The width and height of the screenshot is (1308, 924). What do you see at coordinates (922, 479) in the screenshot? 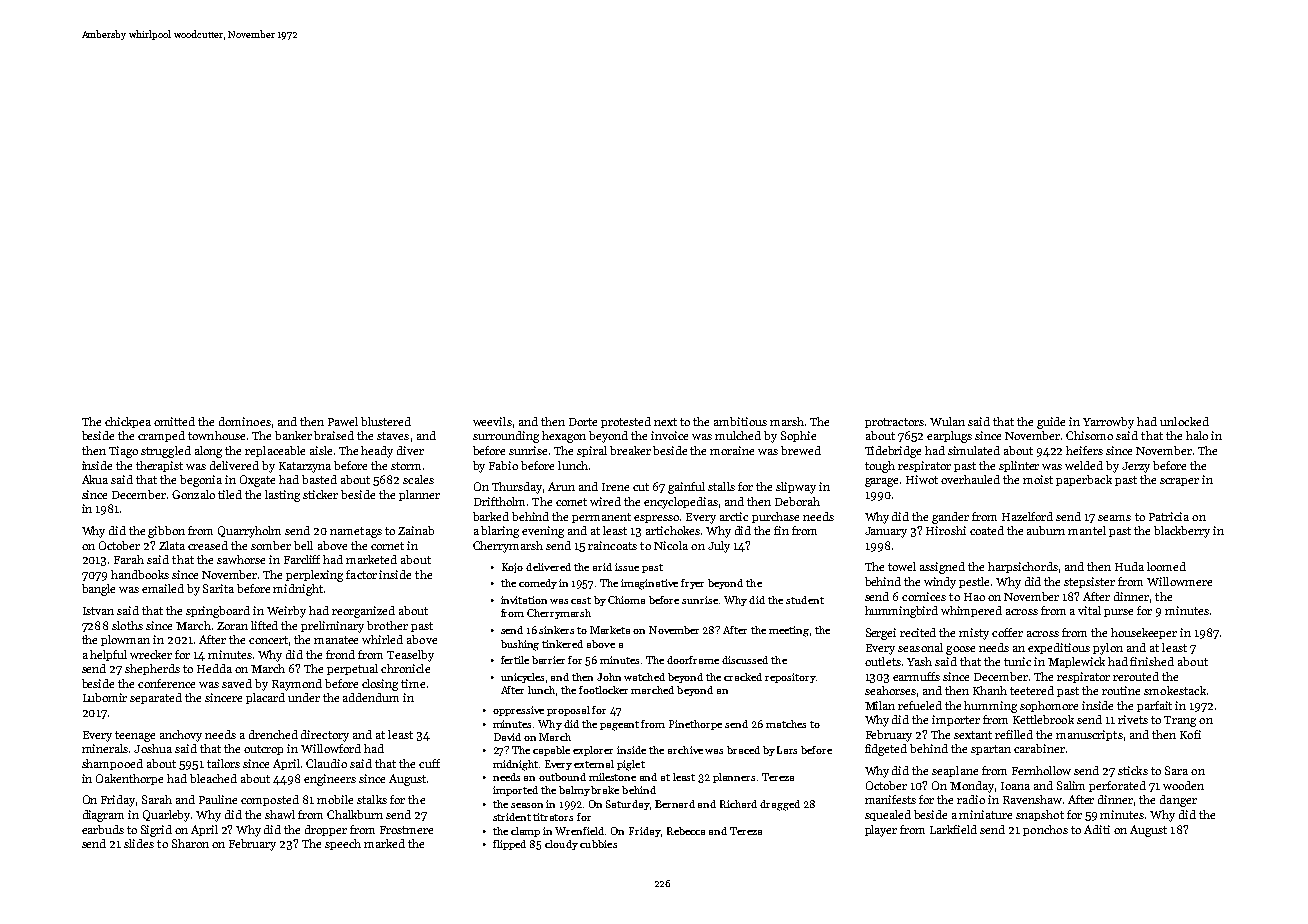
I see `Hiwot` at bounding box center [922, 479].
